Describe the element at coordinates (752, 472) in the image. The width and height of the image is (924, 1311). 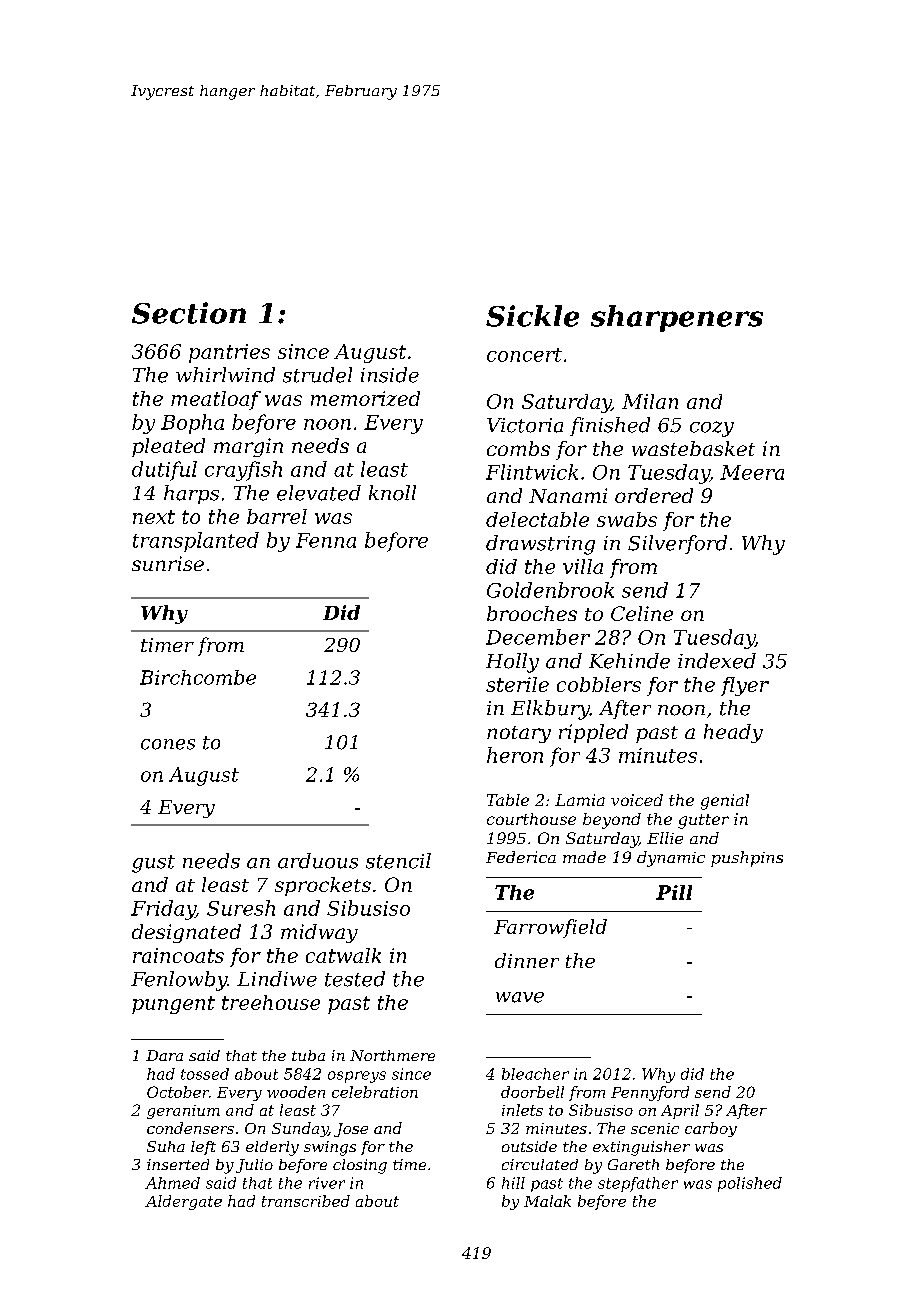
I see `Meera` at that location.
